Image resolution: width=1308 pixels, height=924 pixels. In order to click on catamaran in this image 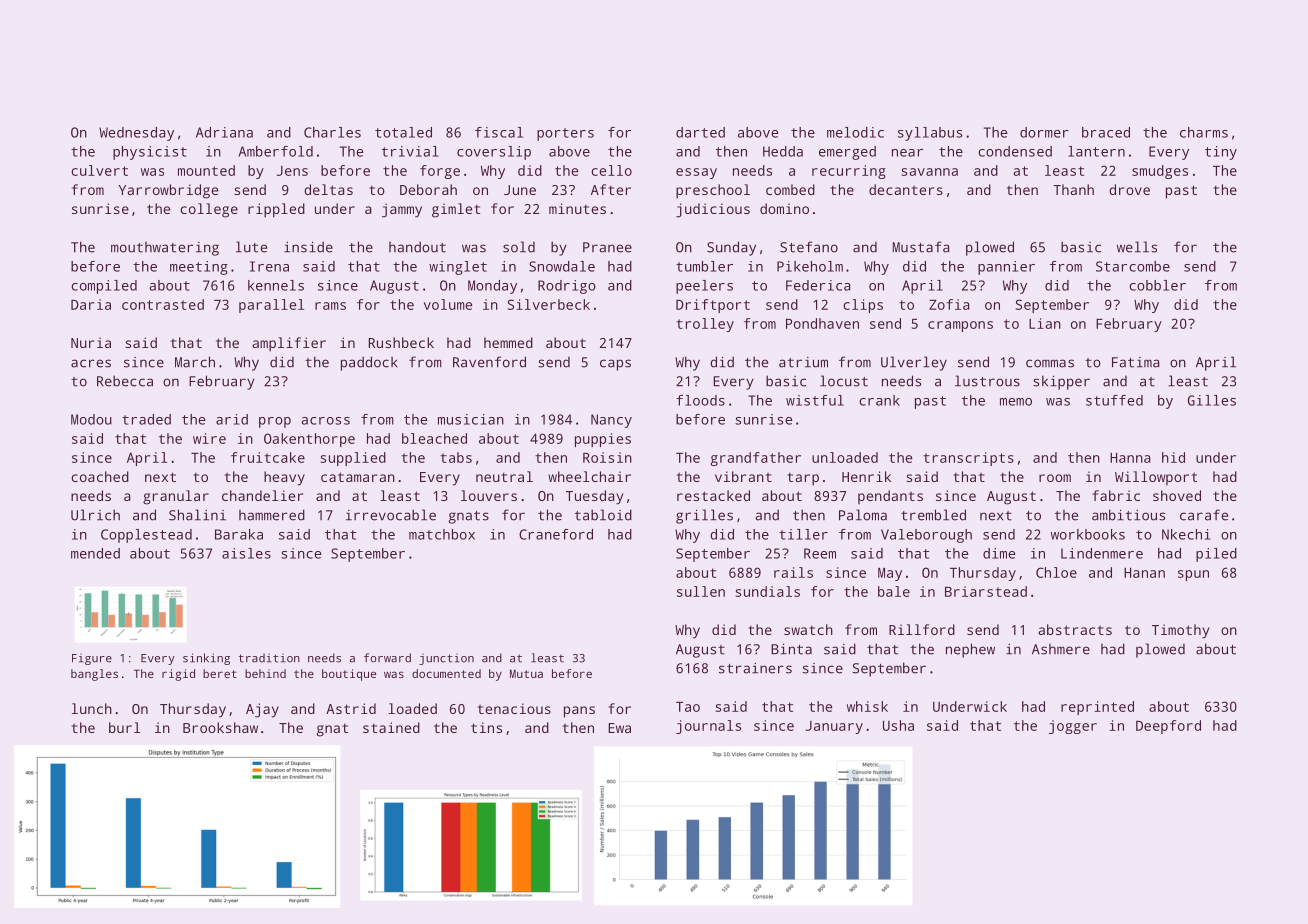, I will do `click(358, 477)`.
